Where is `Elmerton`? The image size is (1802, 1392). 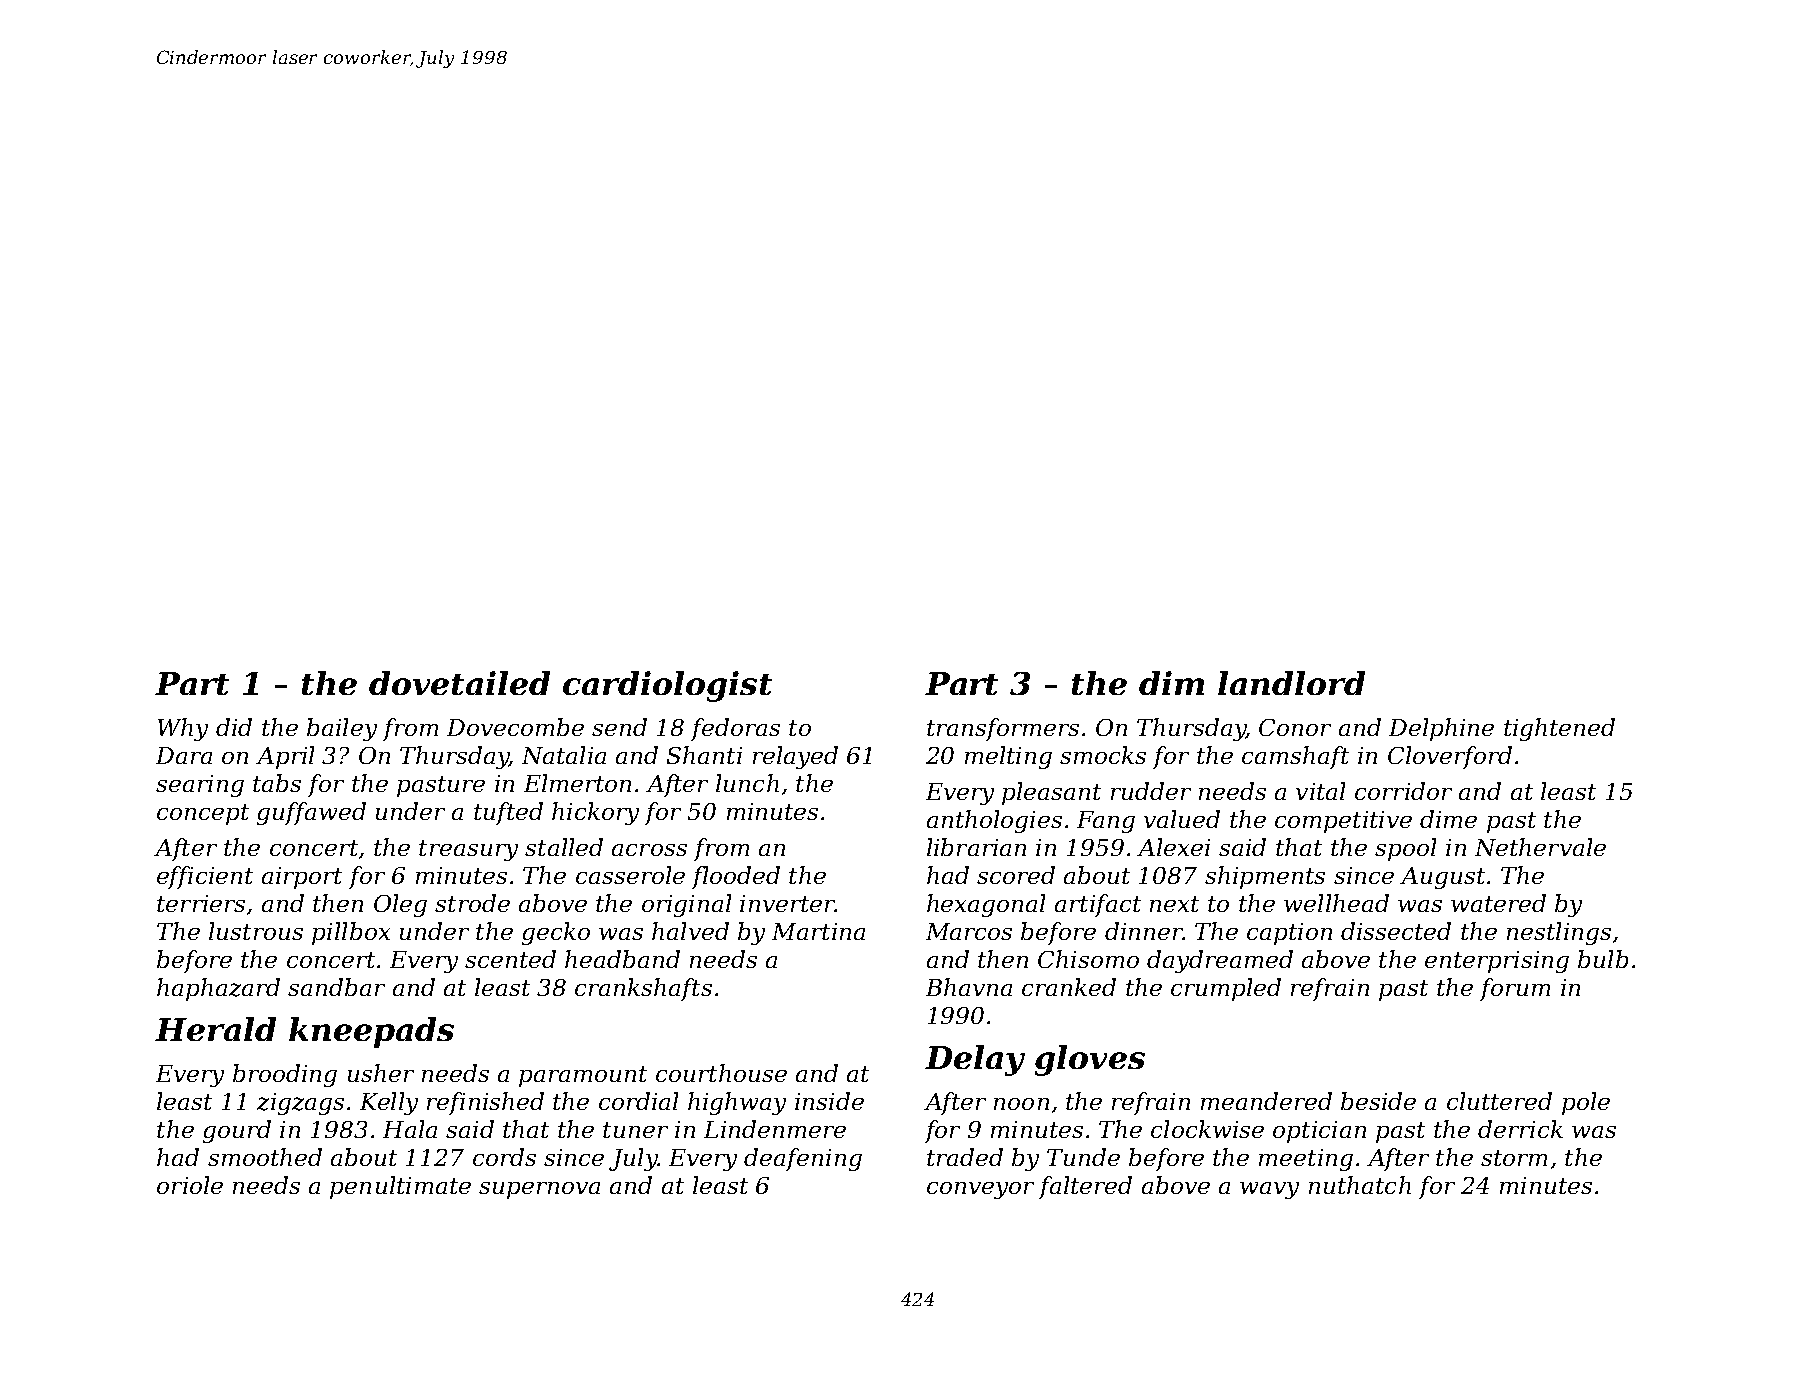
Elmerton is located at coordinates (577, 783).
